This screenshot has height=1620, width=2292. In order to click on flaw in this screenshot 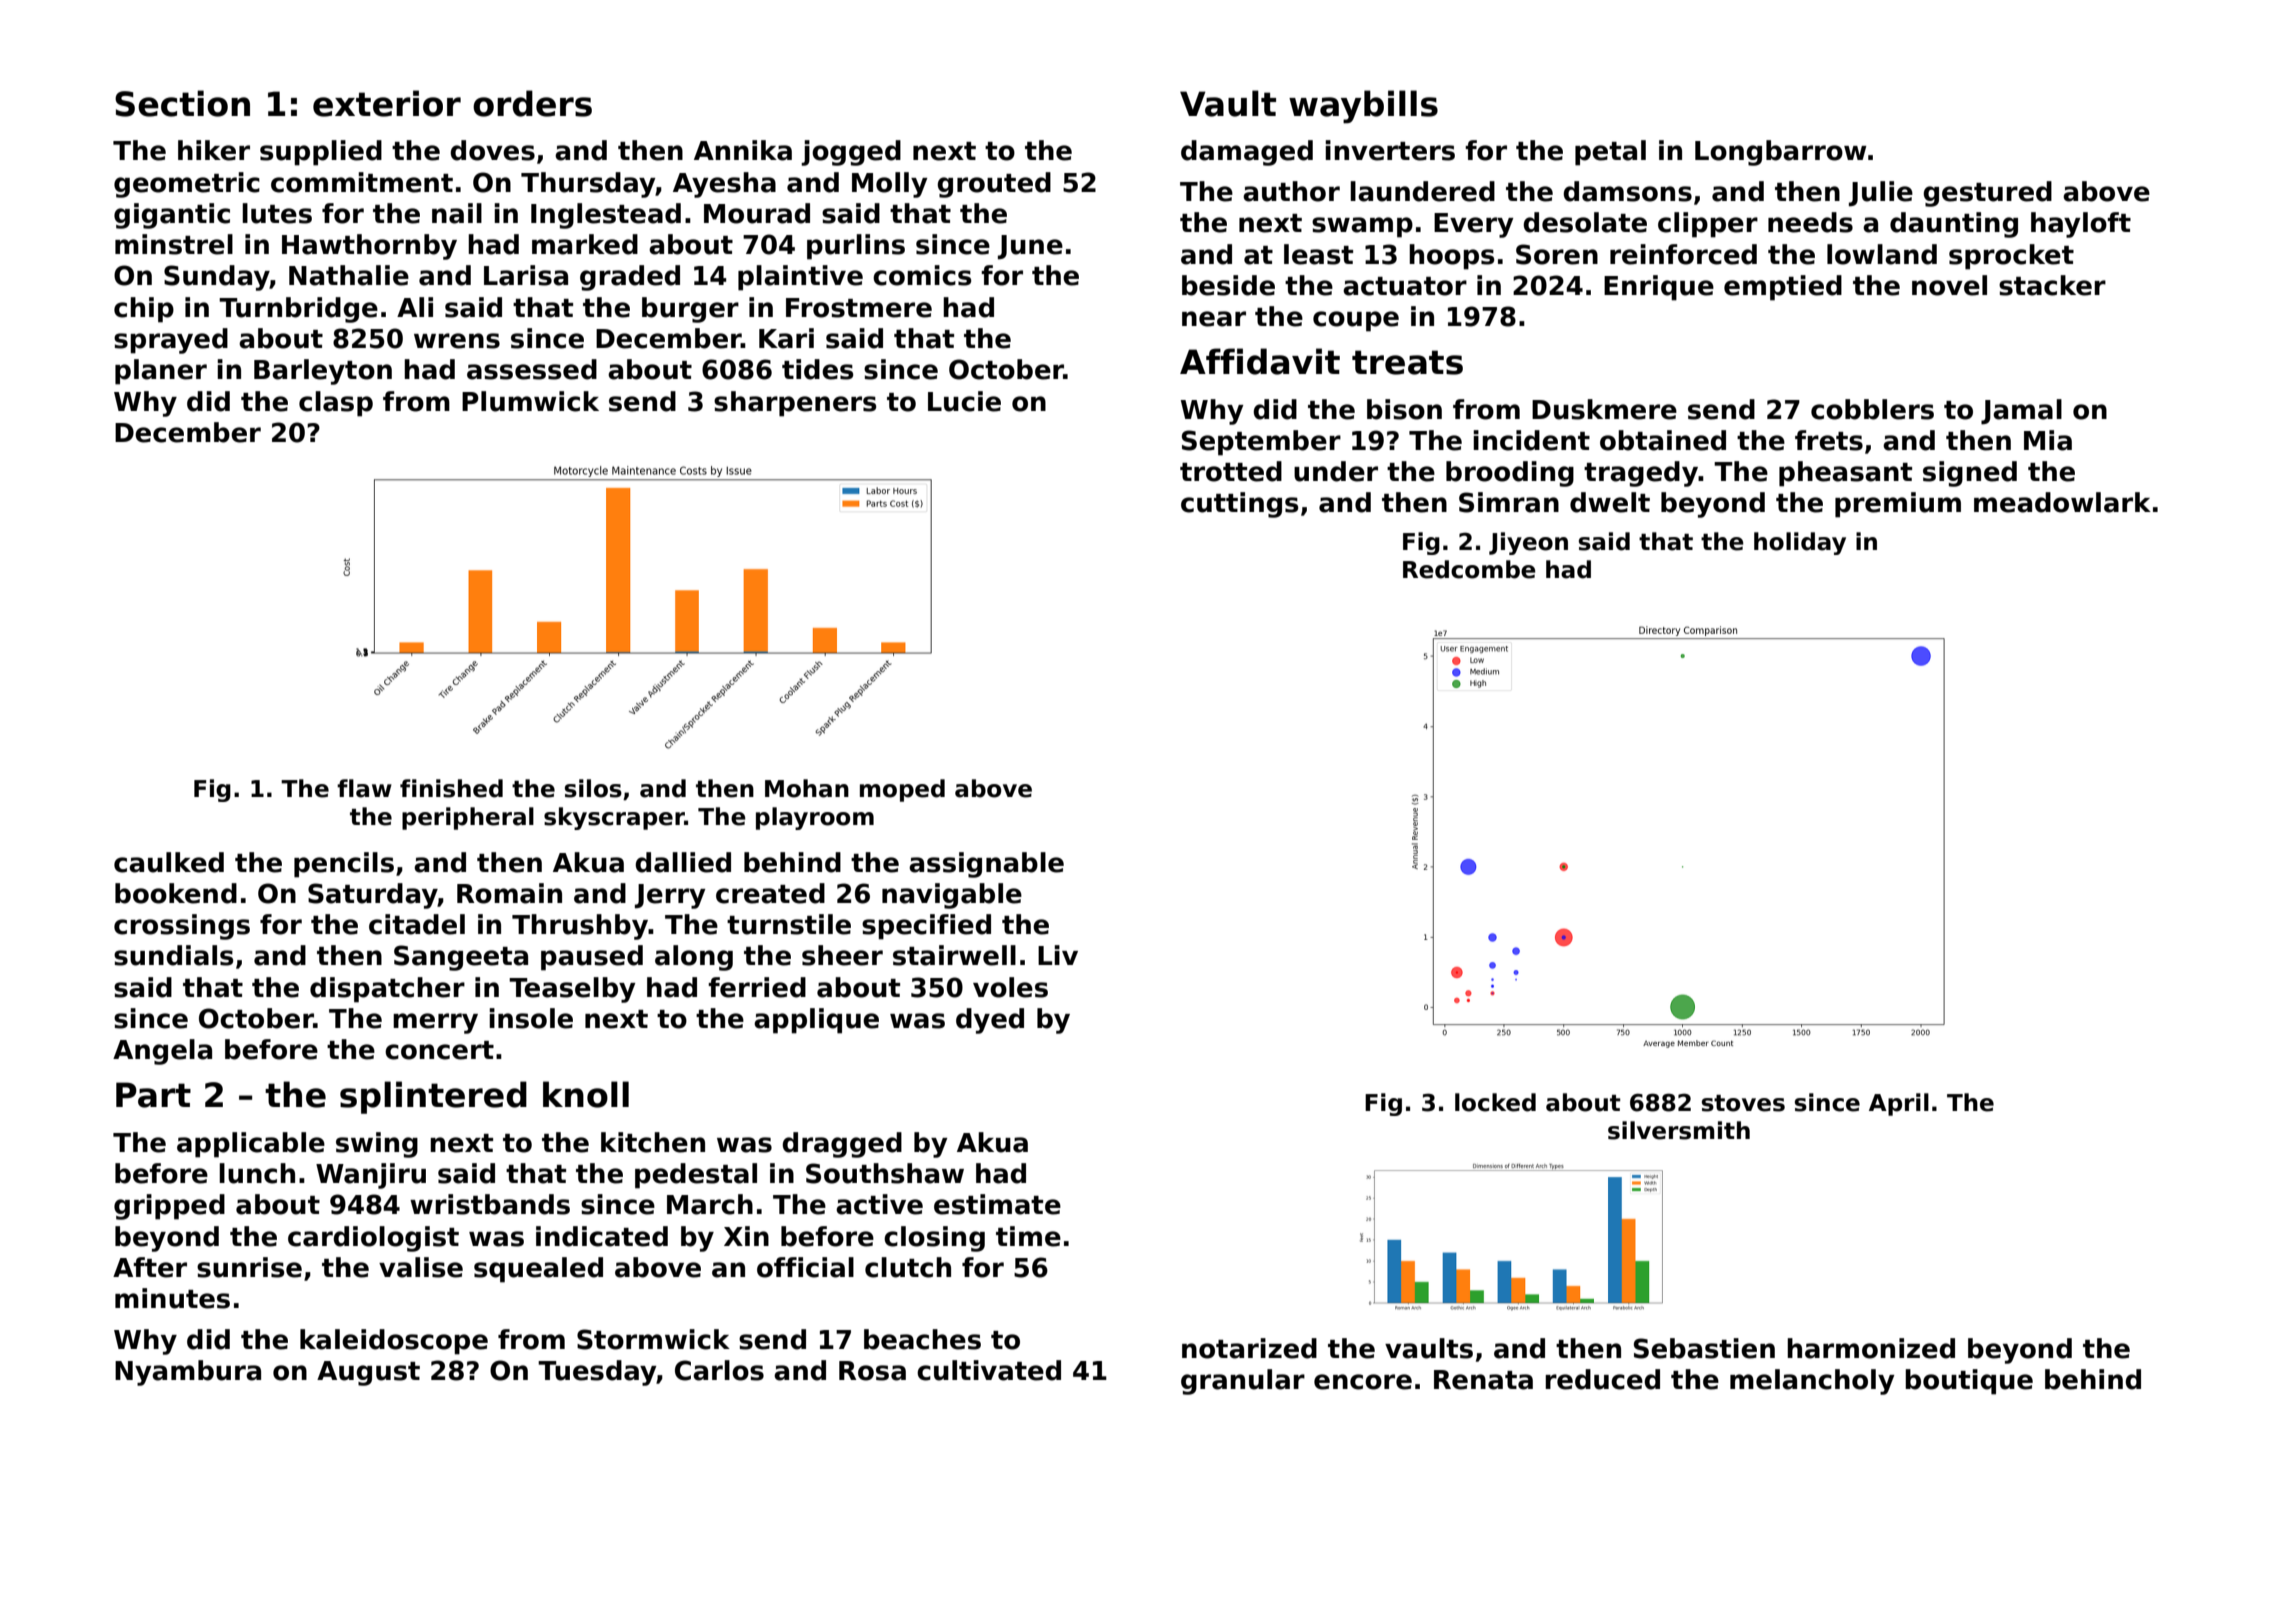, I will do `click(364, 788)`.
